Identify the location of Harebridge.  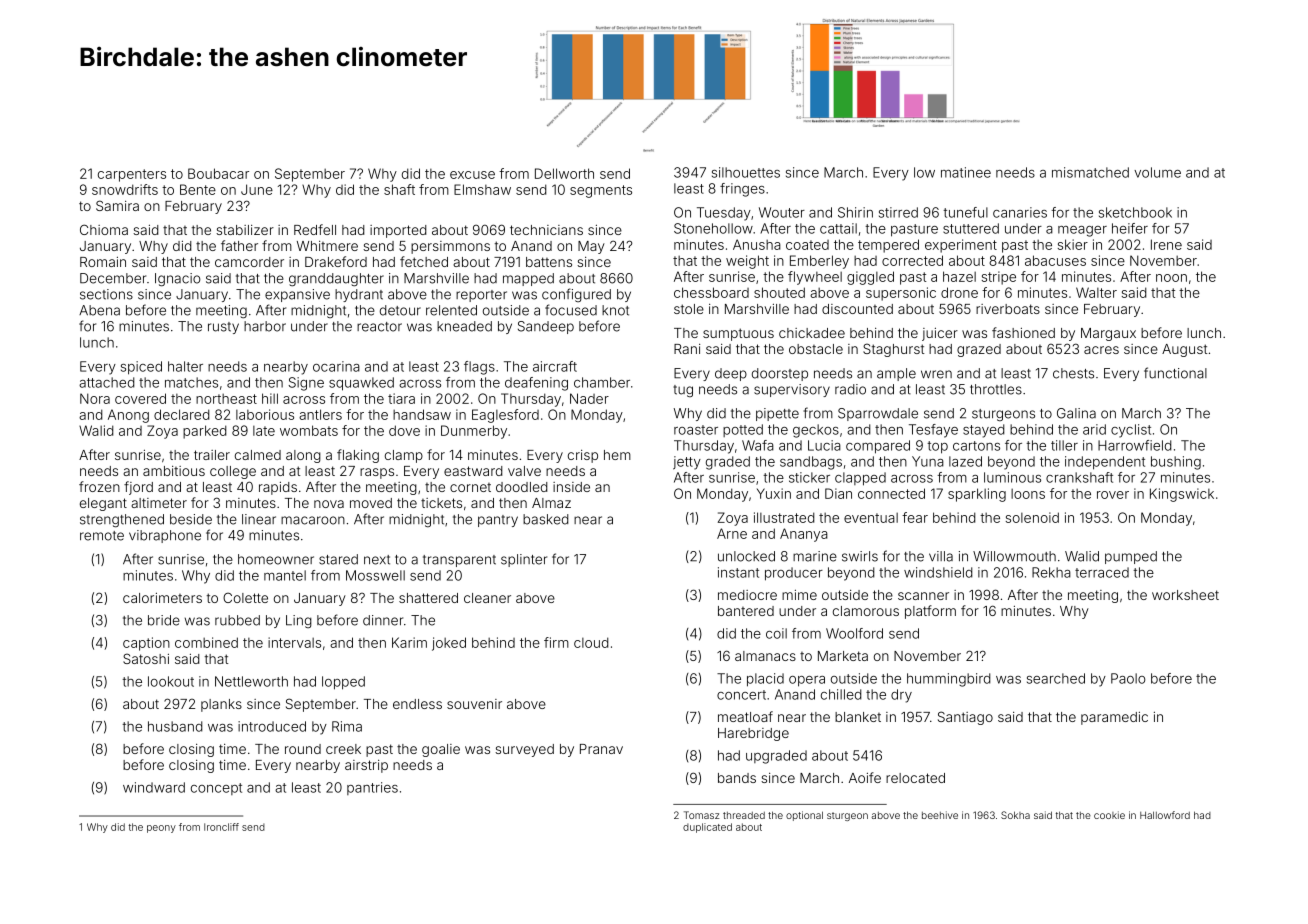
(753, 734).
